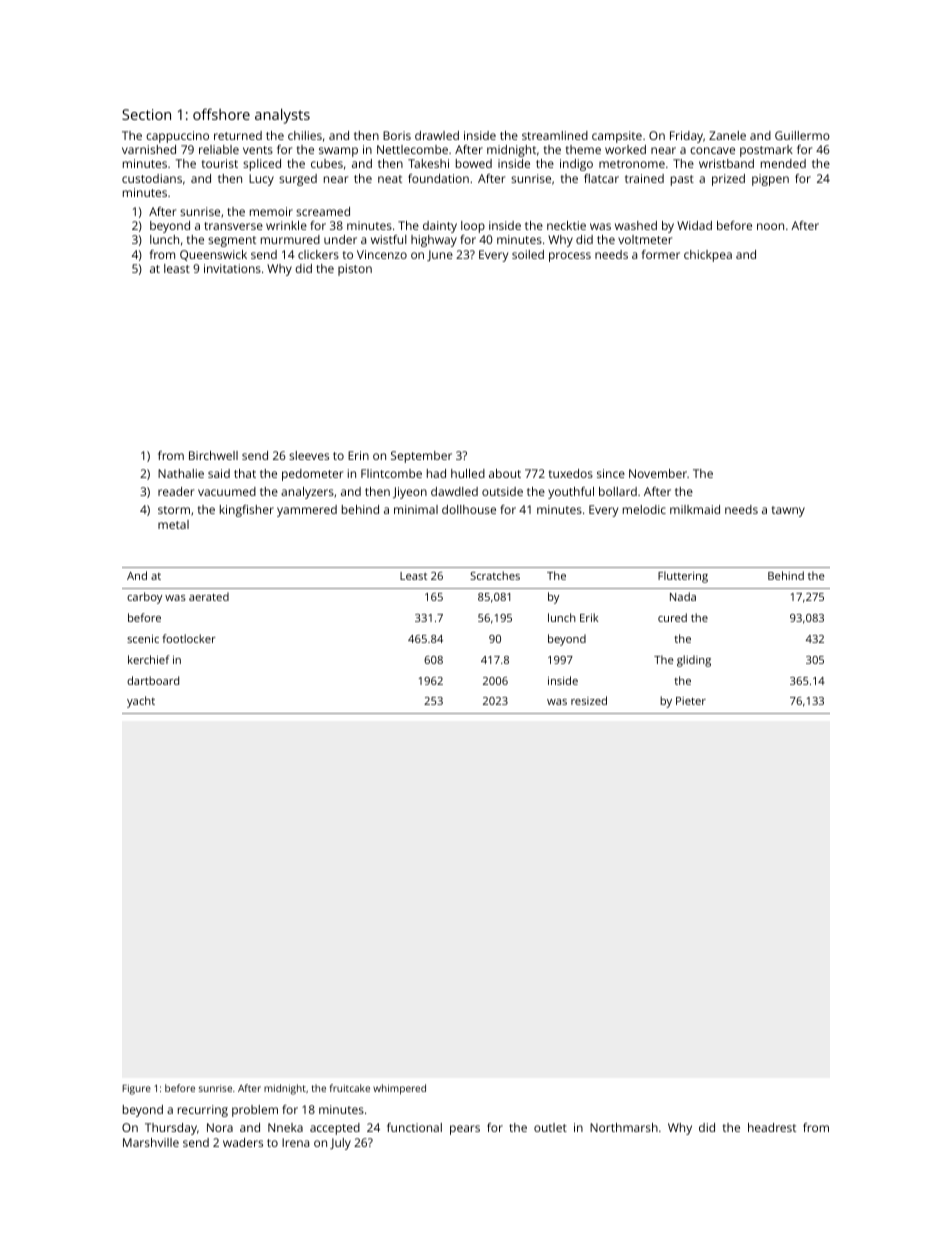  I want to click on pears, so click(465, 1130).
